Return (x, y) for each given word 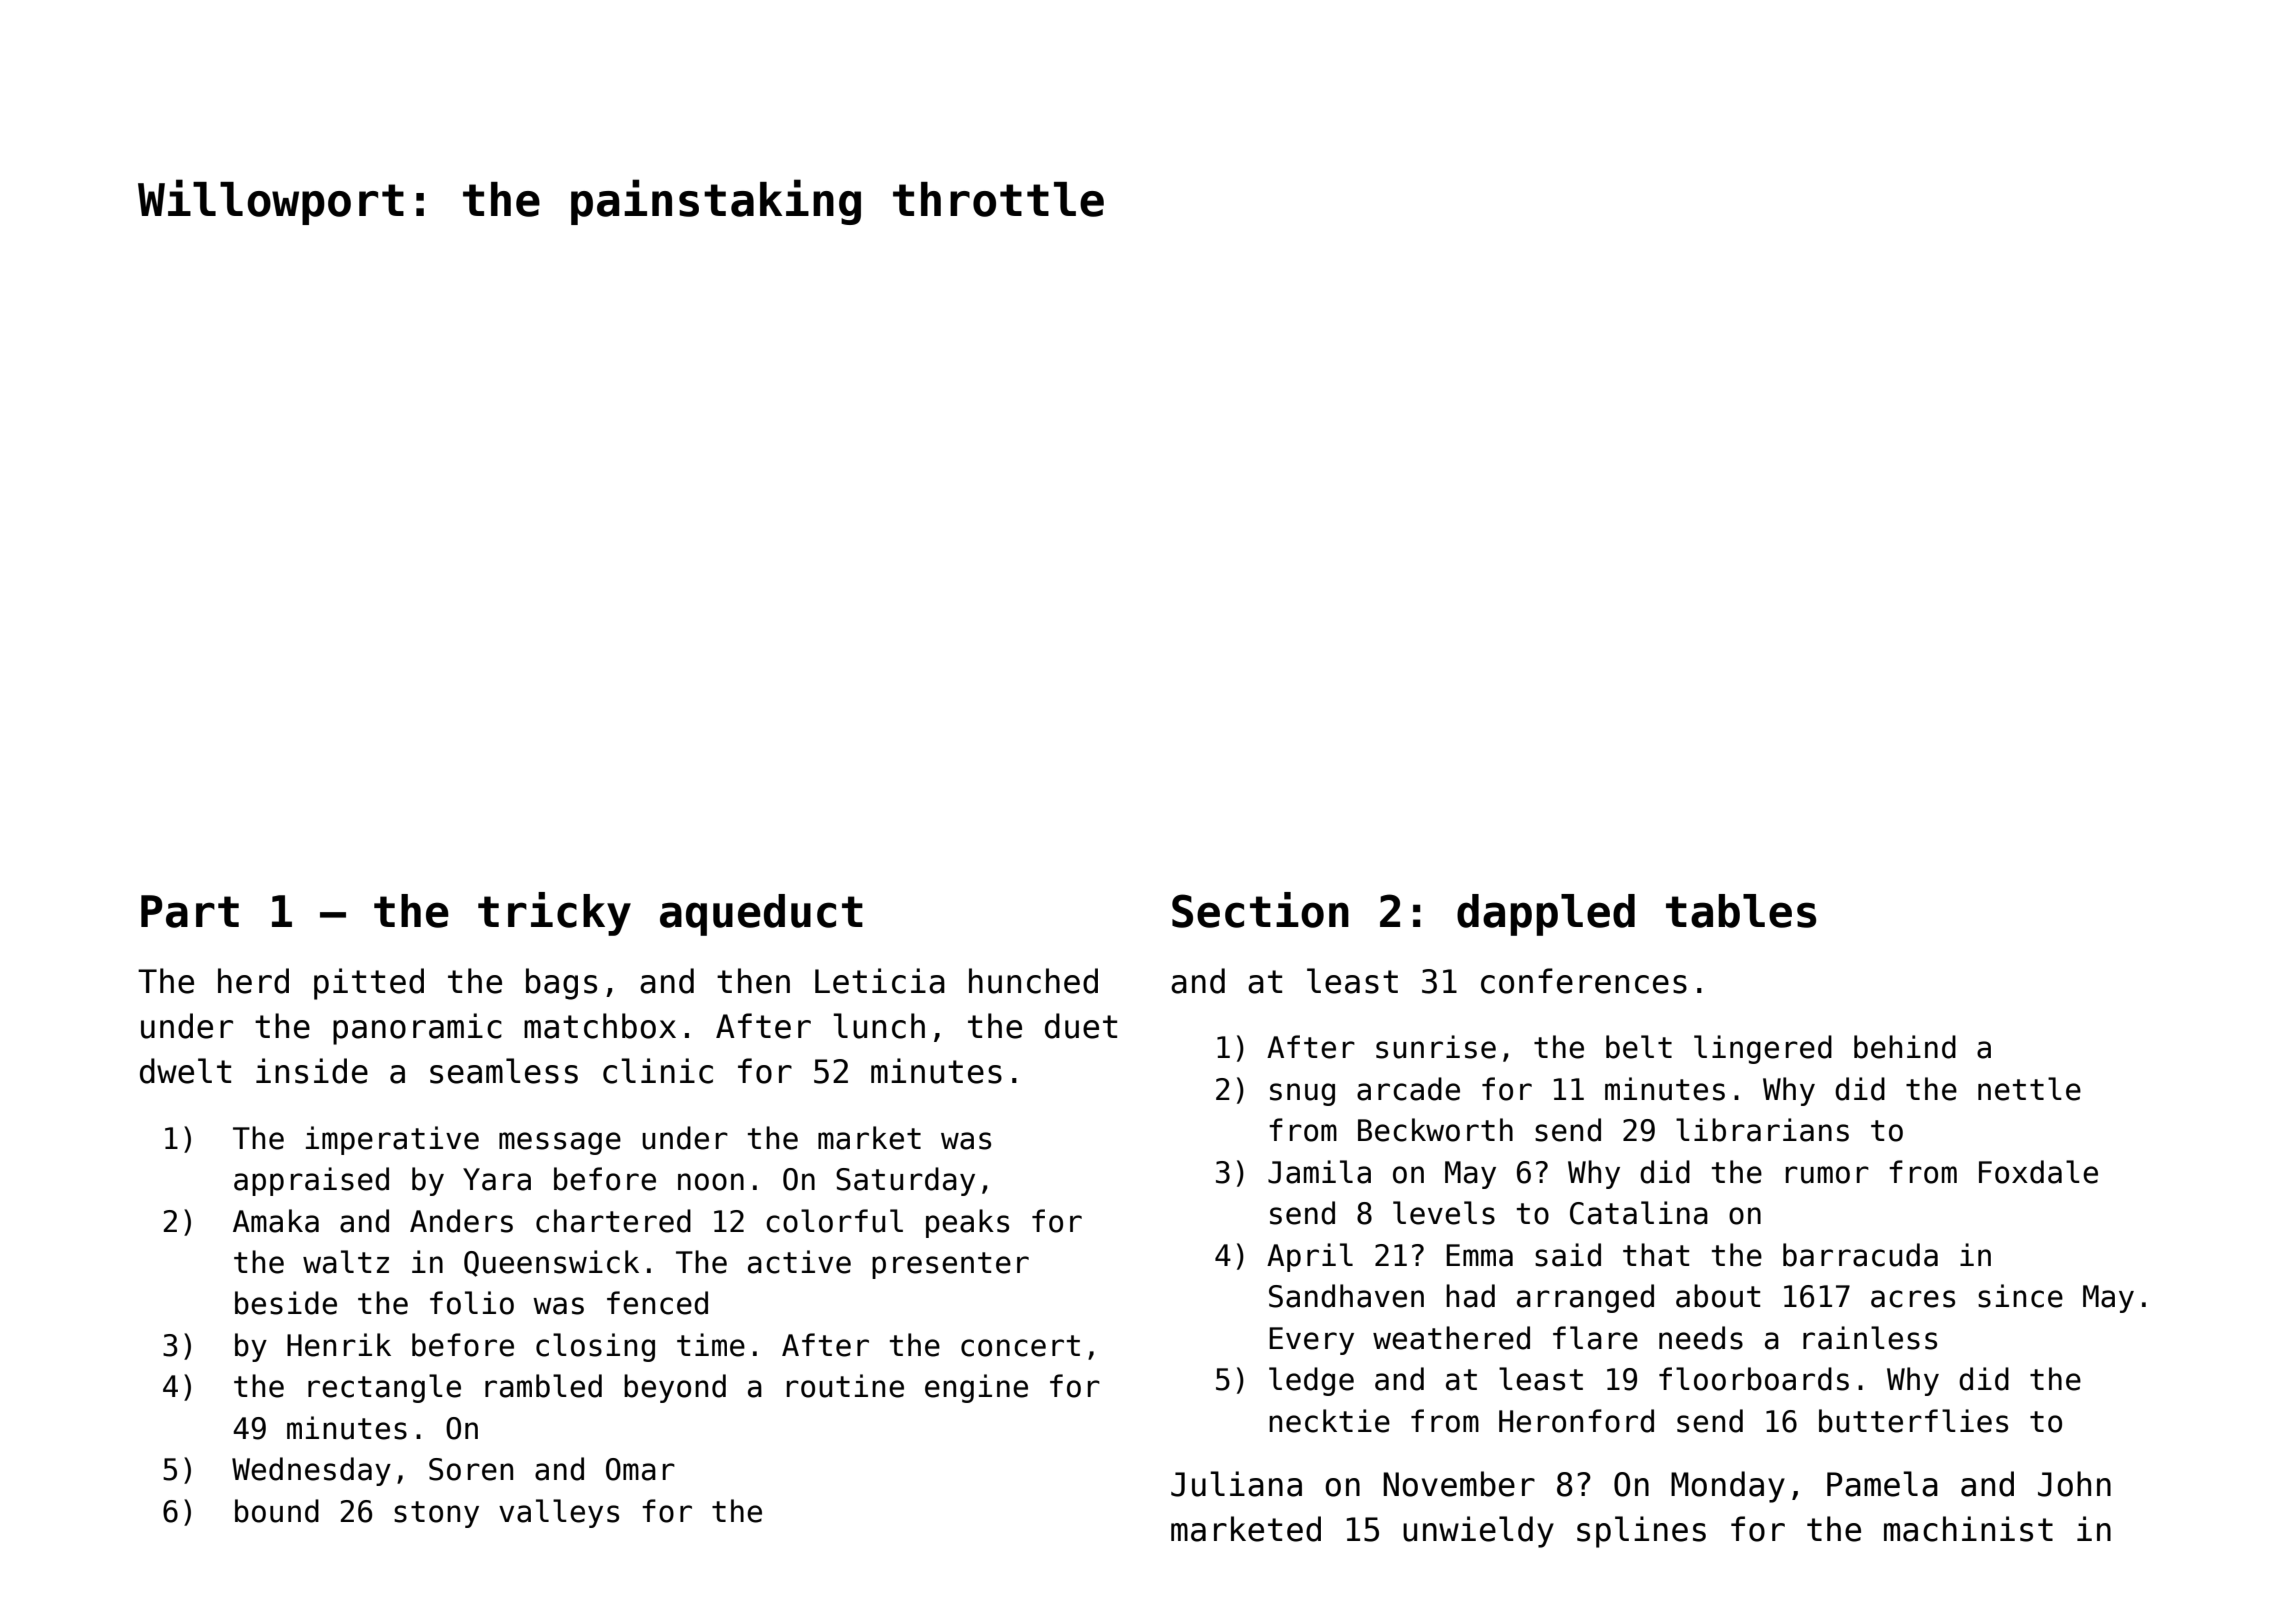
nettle (2029, 1089)
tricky (554, 914)
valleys (559, 1513)
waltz (346, 1262)
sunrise (1436, 1047)
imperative (392, 1140)
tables (1741, 911)
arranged (1585, 1298)
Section (1260, 910)
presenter (950, 1265)
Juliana (1236, 1484)
